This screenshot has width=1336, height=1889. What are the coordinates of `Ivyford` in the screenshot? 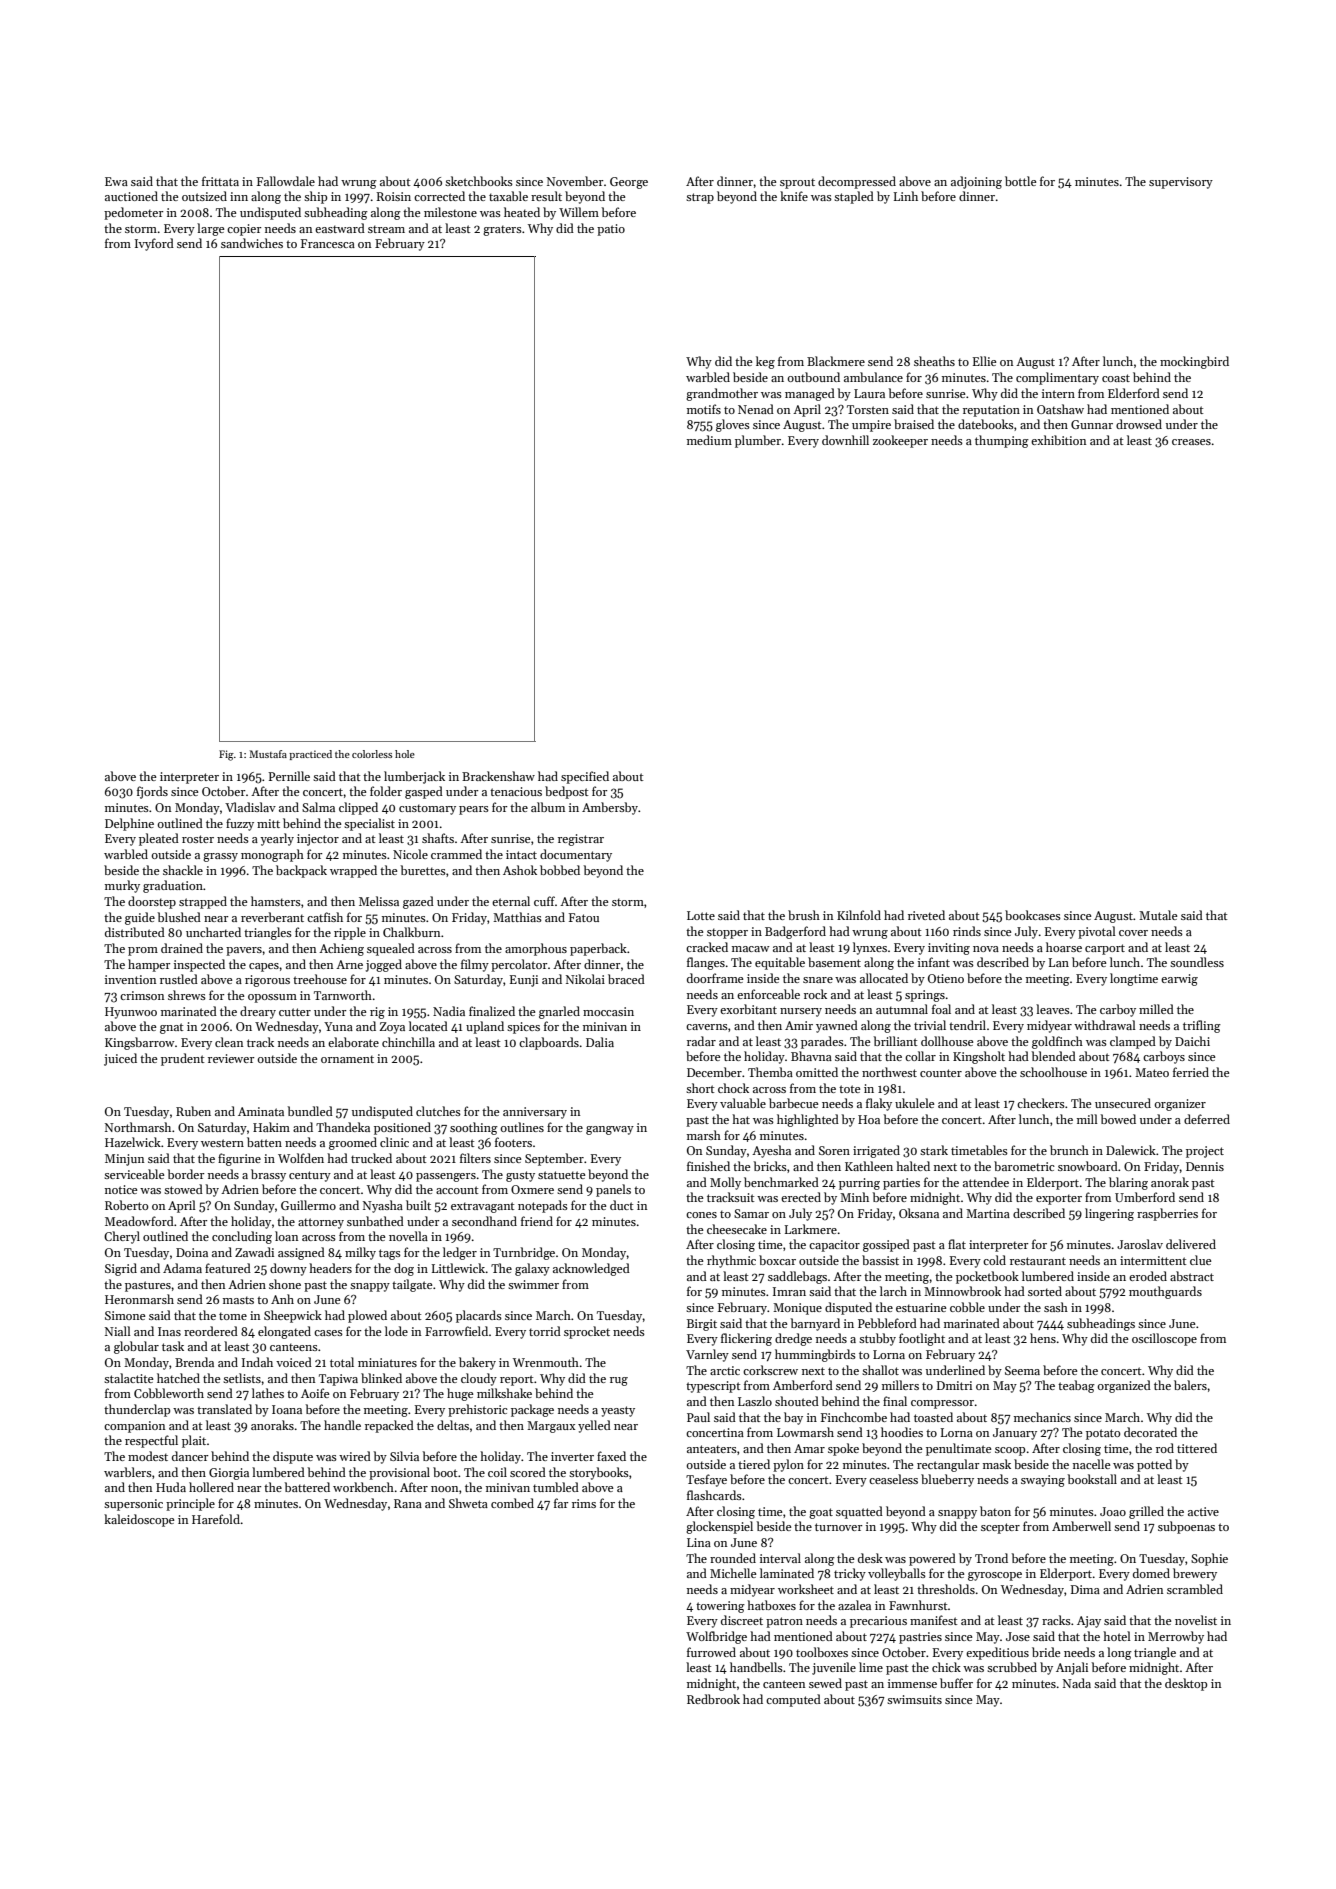 It's located at (154, 244).
